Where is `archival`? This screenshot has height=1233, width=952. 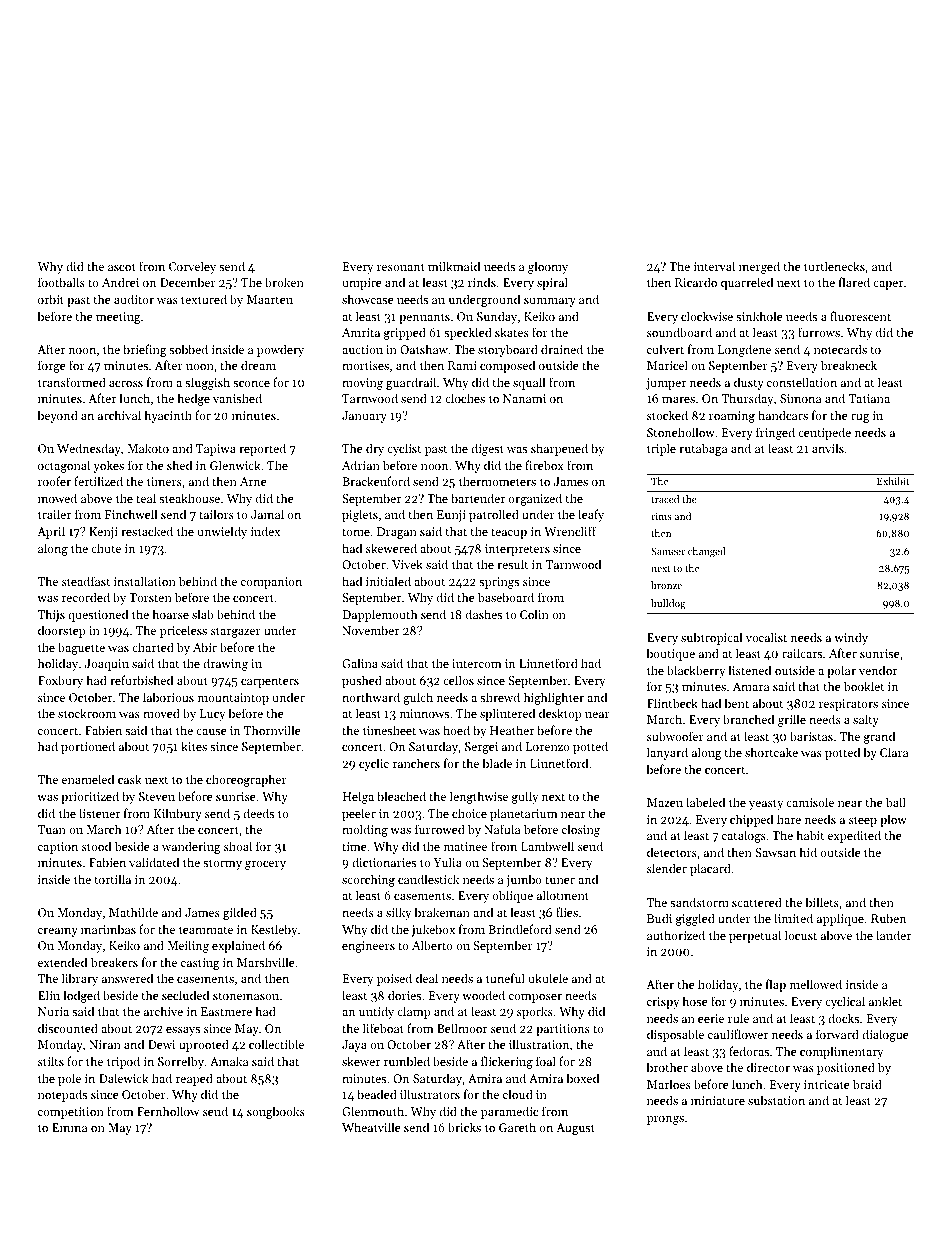 archival is located at coordinates (119, 415).
